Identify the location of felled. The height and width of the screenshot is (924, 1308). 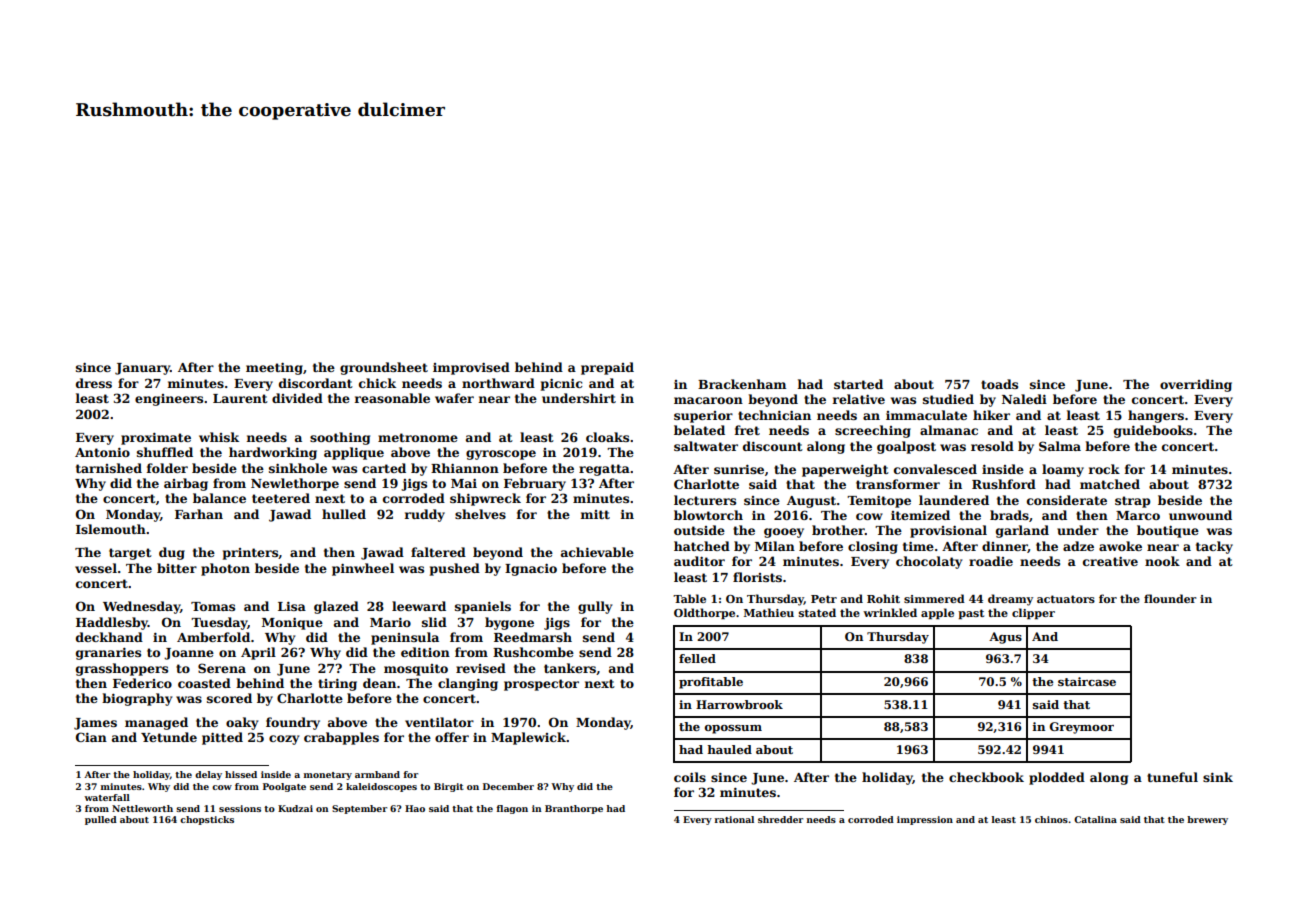
(697, 658).
